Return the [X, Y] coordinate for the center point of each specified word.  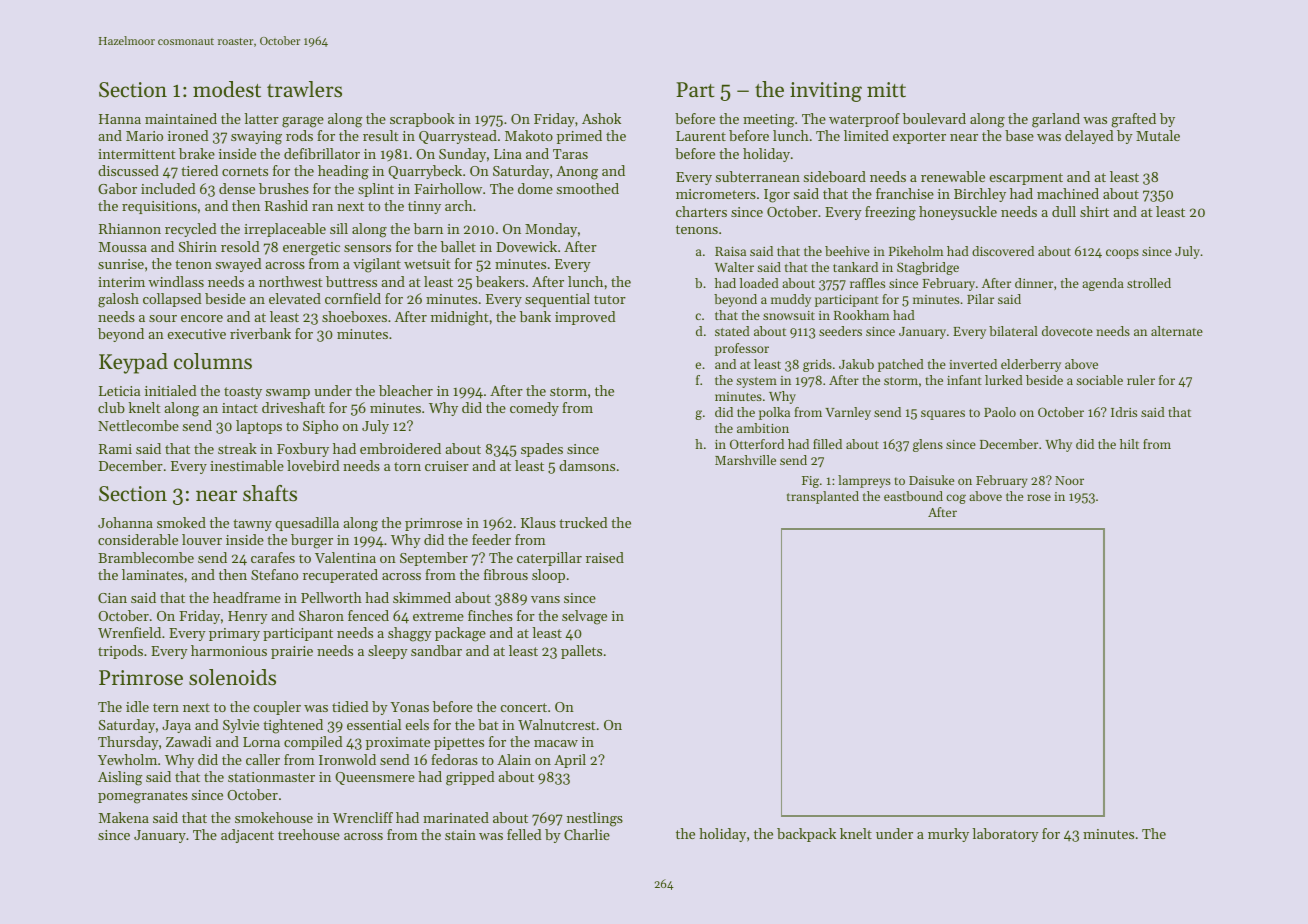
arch [458, 205]
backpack [806, 835]
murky [948, 835]
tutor [610, 299]
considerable [138, 539]
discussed [128, 170]
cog [956, 499]
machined [1068, 193]
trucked [583, 522]
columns [213, 361]
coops [1122, 254]
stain [460, 835]
